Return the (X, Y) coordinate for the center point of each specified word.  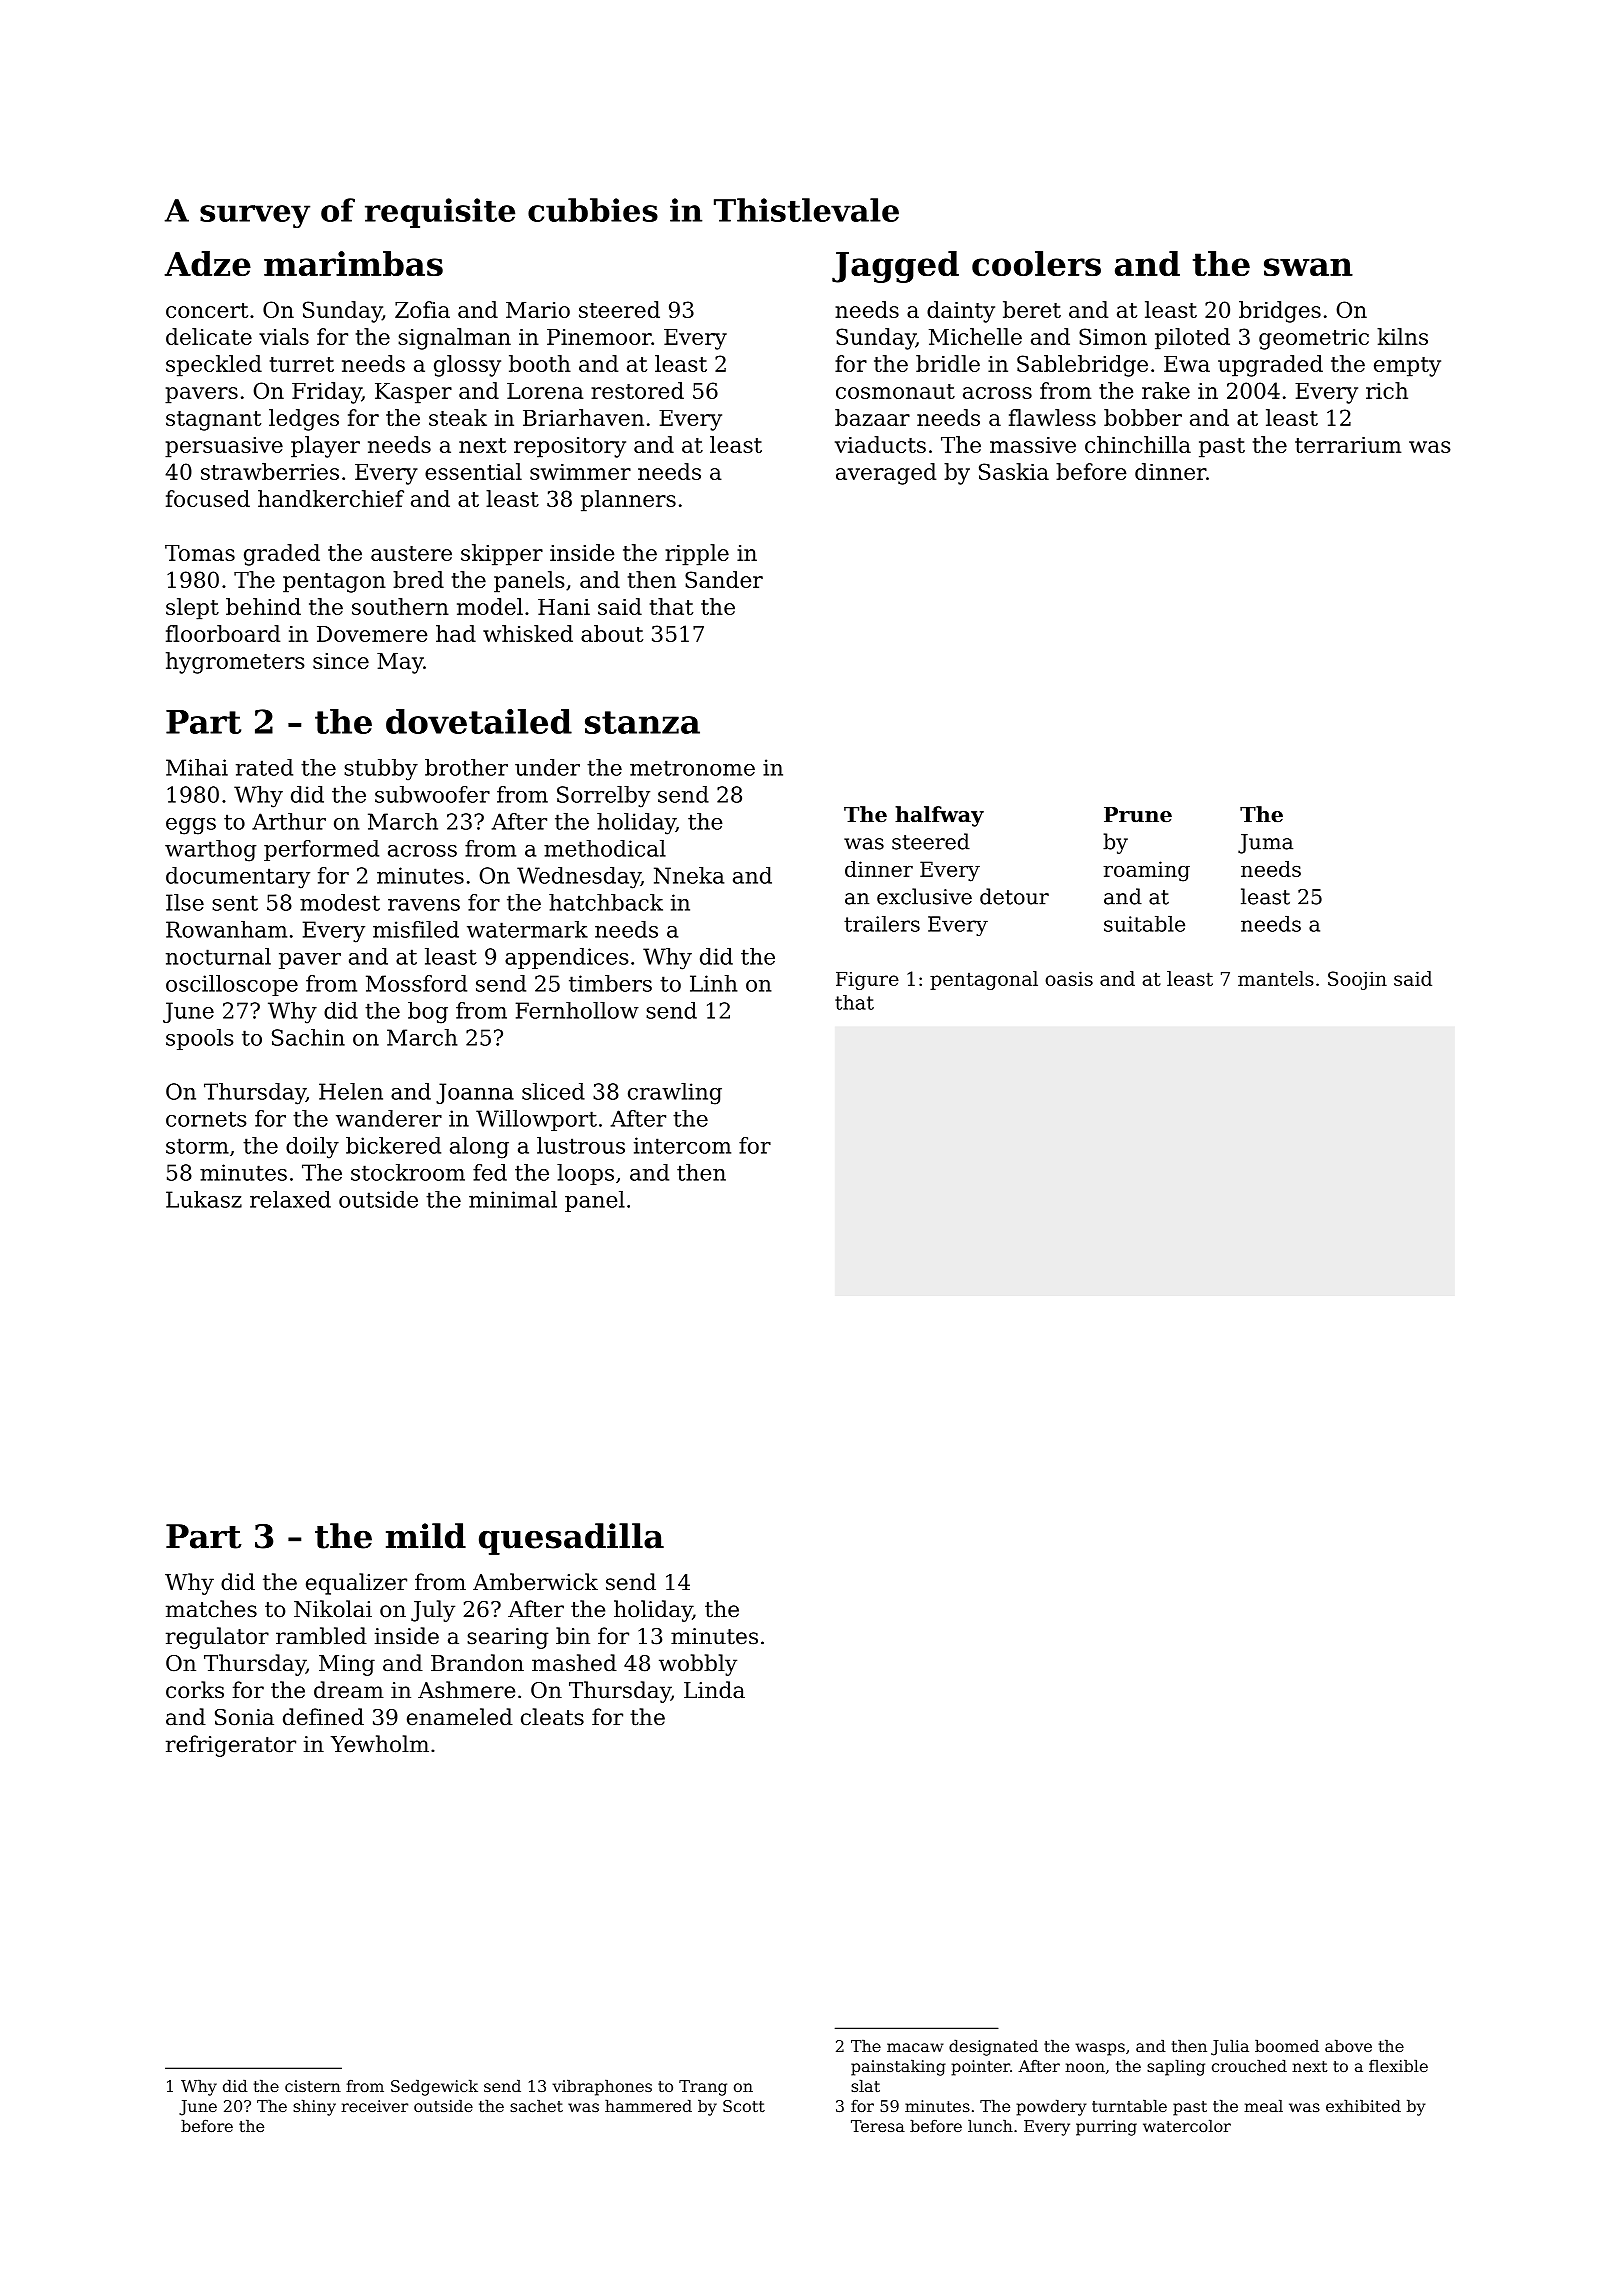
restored (637, 390)
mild (426, 1536)
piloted (1192, 339)
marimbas (353, 263)
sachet (536, 2106)
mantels (1276, 978)
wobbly (698, 1665)
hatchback (606, 902)
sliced (553, 1091)
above (1348, 2046)
